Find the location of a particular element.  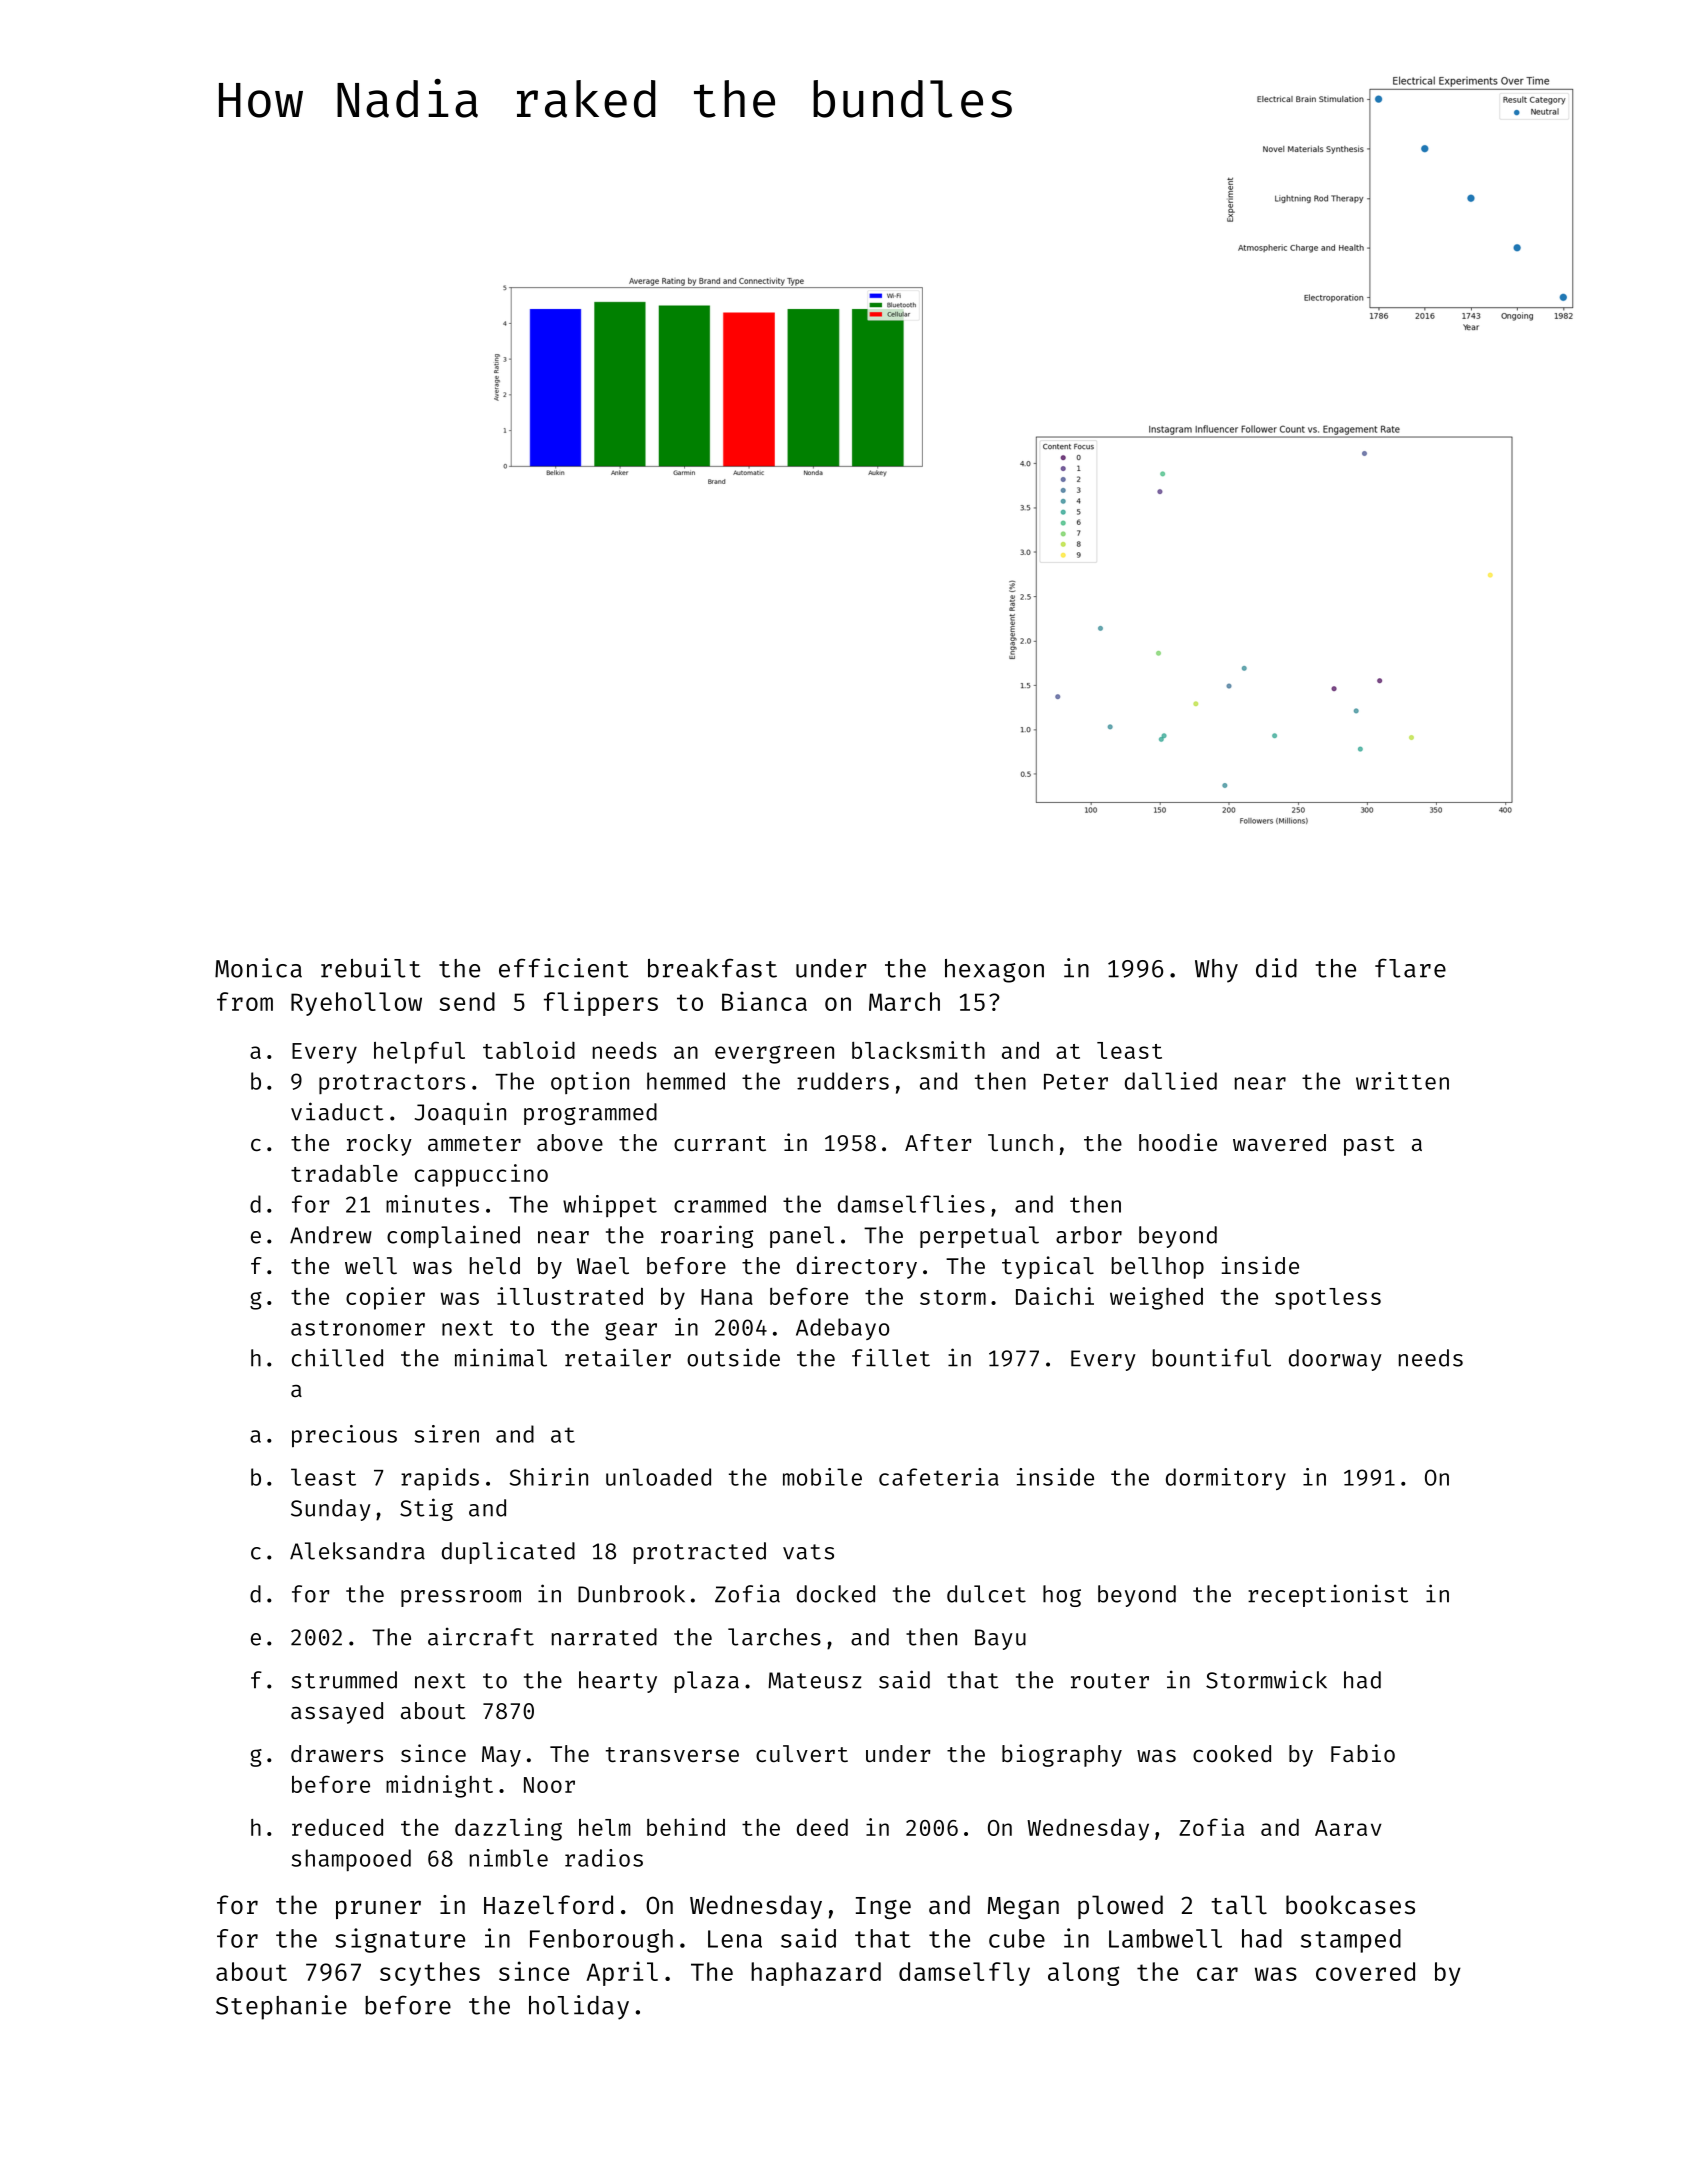

fillet is located at coordinates (891, 1357).
